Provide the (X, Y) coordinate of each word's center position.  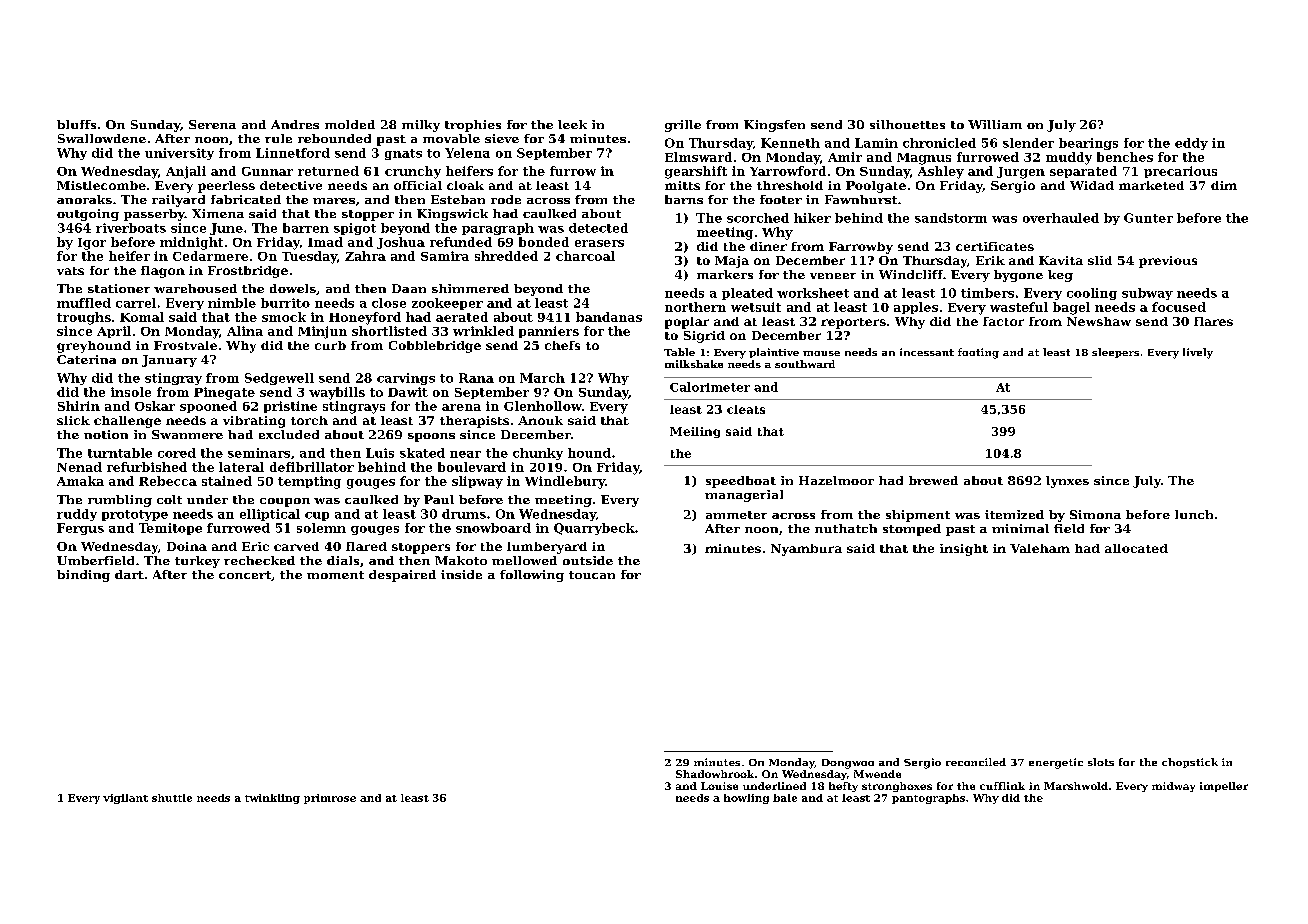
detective (291, 185)
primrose (330, 799)
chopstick (1190, 763)
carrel (136, 303)
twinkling (272, 799)
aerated (462, 317)
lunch (1194, 514)
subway (1147, 294)
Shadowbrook (715, 774)
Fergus (80, 529)
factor (1003, 321)
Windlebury (565, 482)
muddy (1069, 158)
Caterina (86, 359)
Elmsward (698, 157)
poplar (687, 323)
